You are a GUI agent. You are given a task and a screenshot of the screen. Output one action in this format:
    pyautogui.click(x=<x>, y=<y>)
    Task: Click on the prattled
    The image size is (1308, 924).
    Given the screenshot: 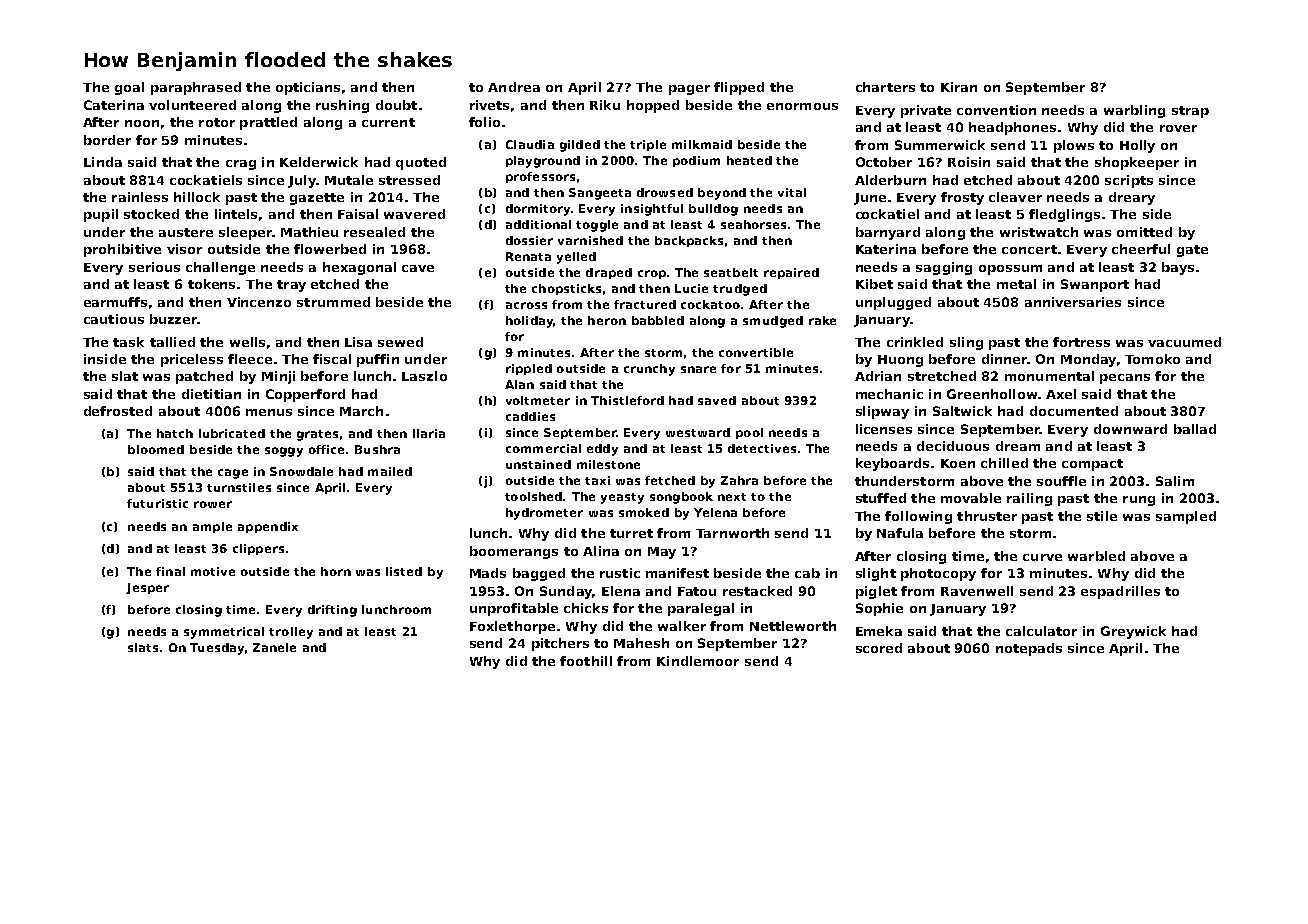 What is the action you would take?
    pyautogui.click(x=268, y=123)
